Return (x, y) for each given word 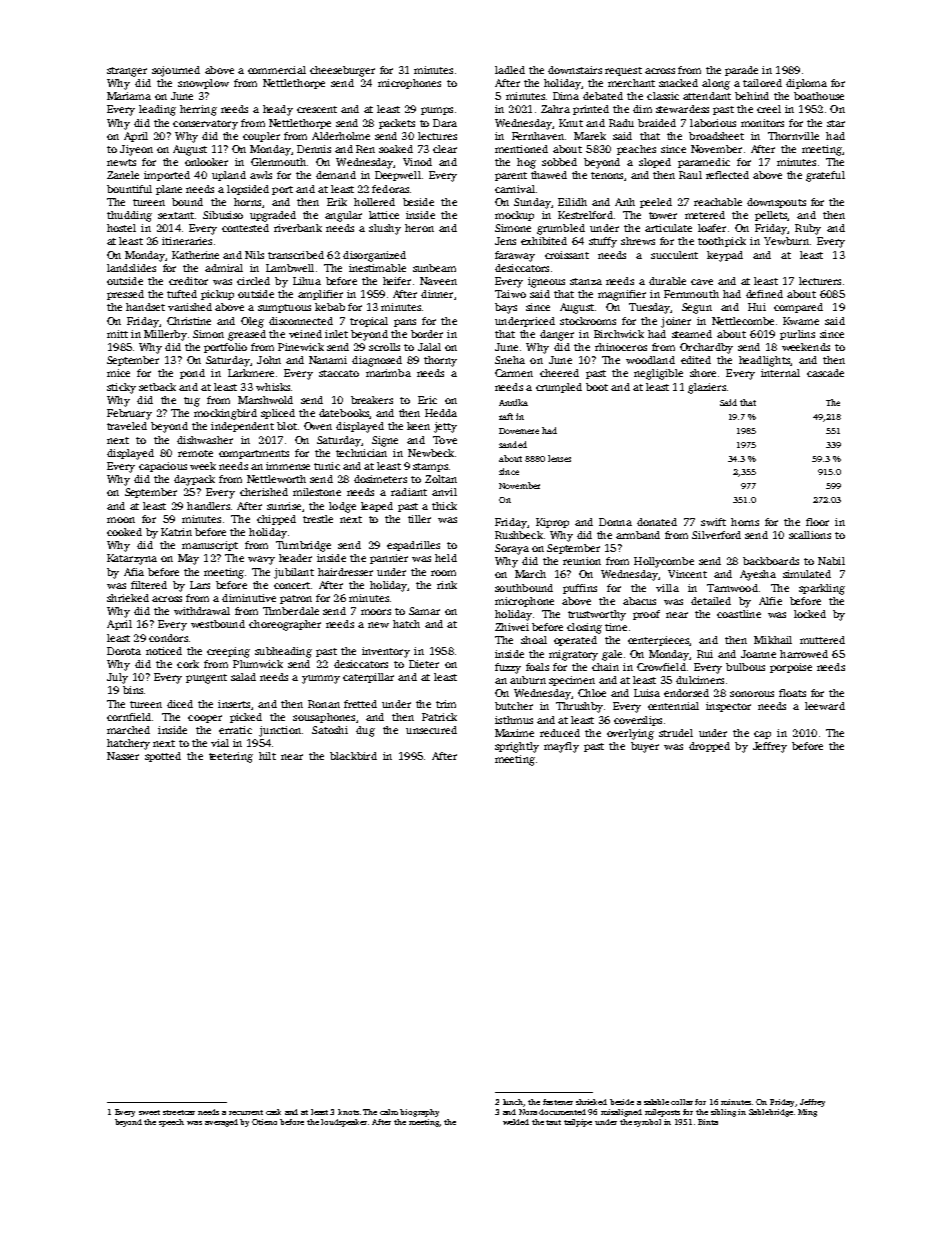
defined (764, 294)
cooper (205, 719)
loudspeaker (344, 1123)
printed (591, 110)
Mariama (129, 96)
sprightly (517, 747)
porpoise (791, 668)
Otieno (264, 1122)
